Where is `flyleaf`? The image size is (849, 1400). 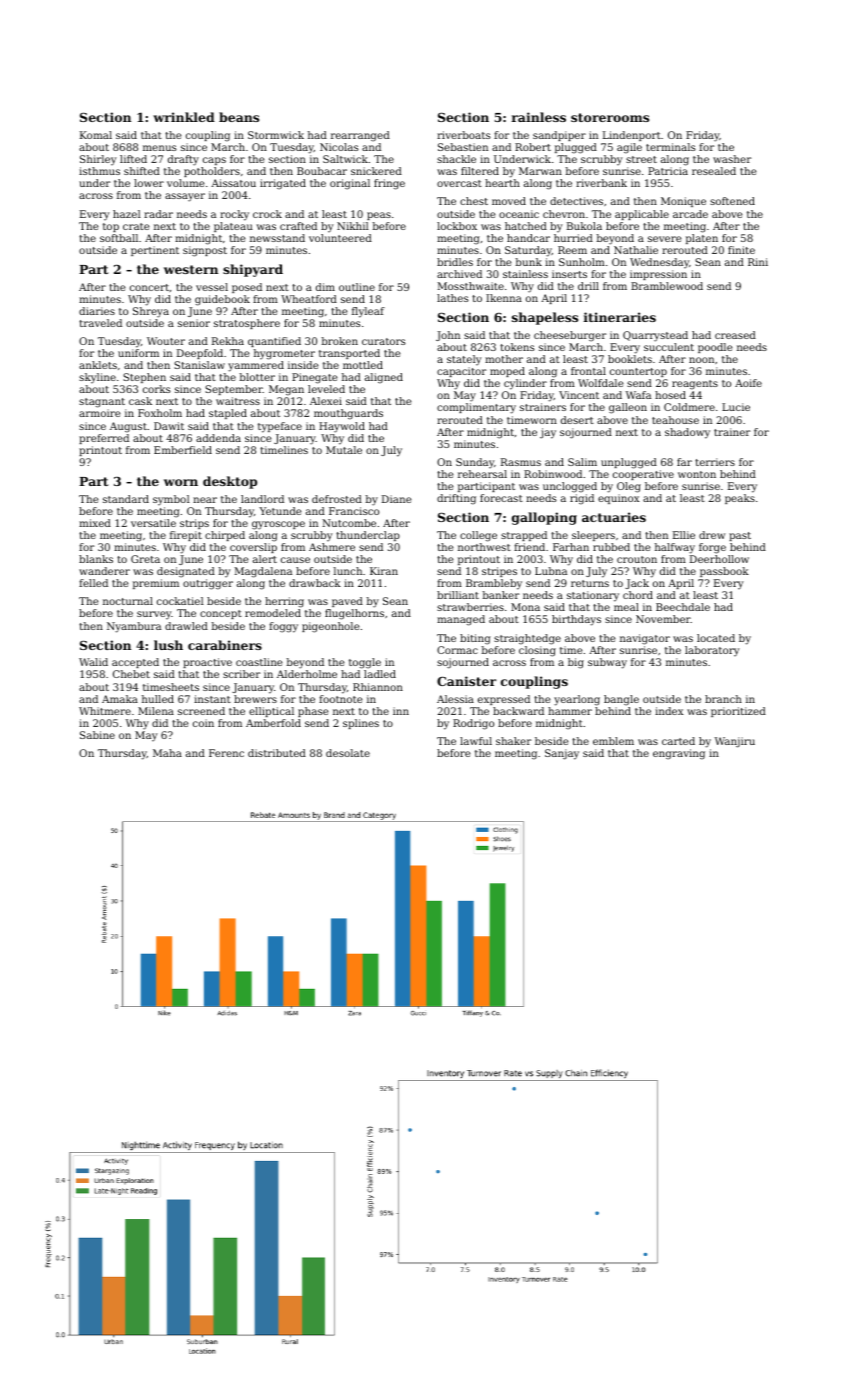
flyleaf is located at coordinates (368, 312).
